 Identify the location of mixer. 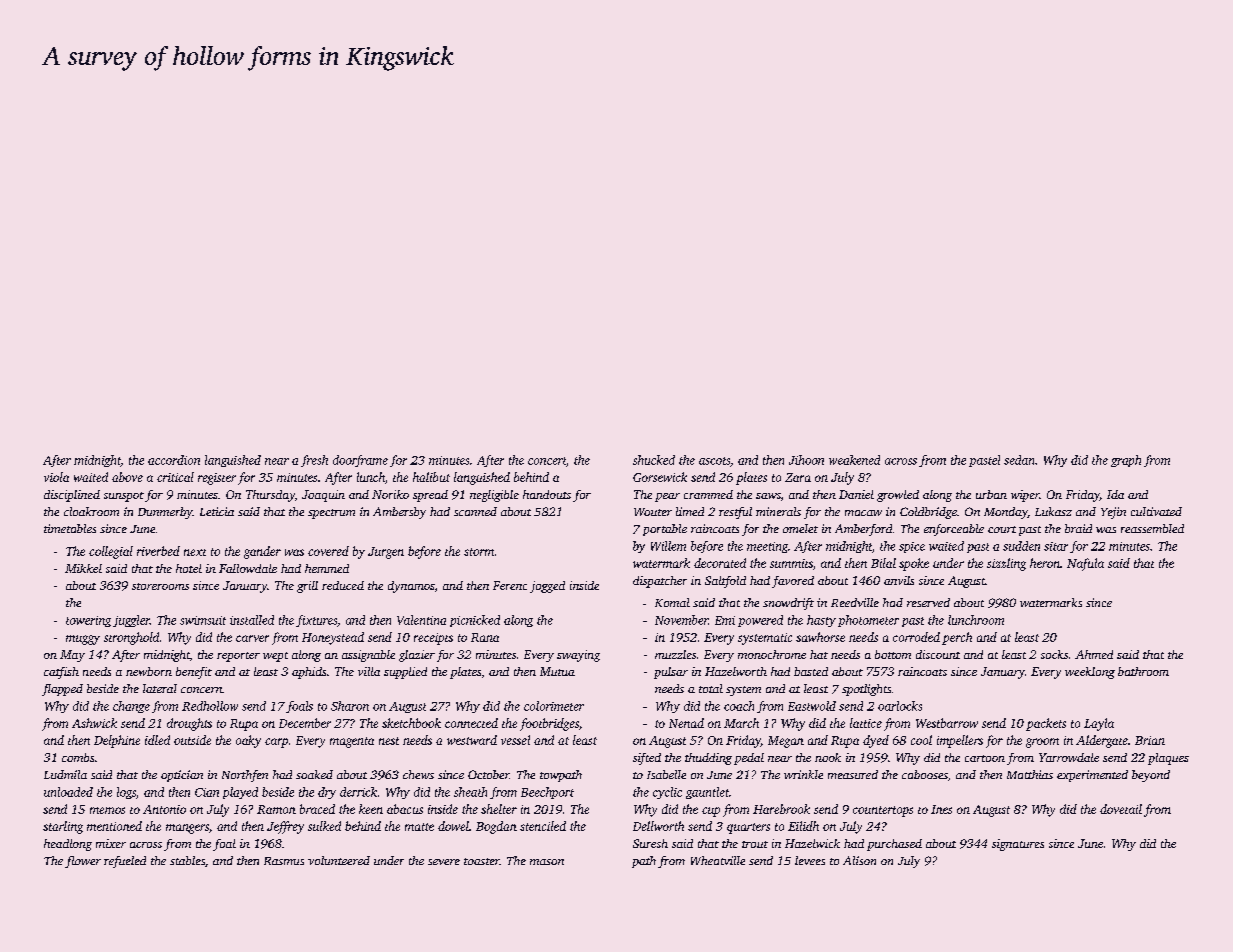
(111, 843).
